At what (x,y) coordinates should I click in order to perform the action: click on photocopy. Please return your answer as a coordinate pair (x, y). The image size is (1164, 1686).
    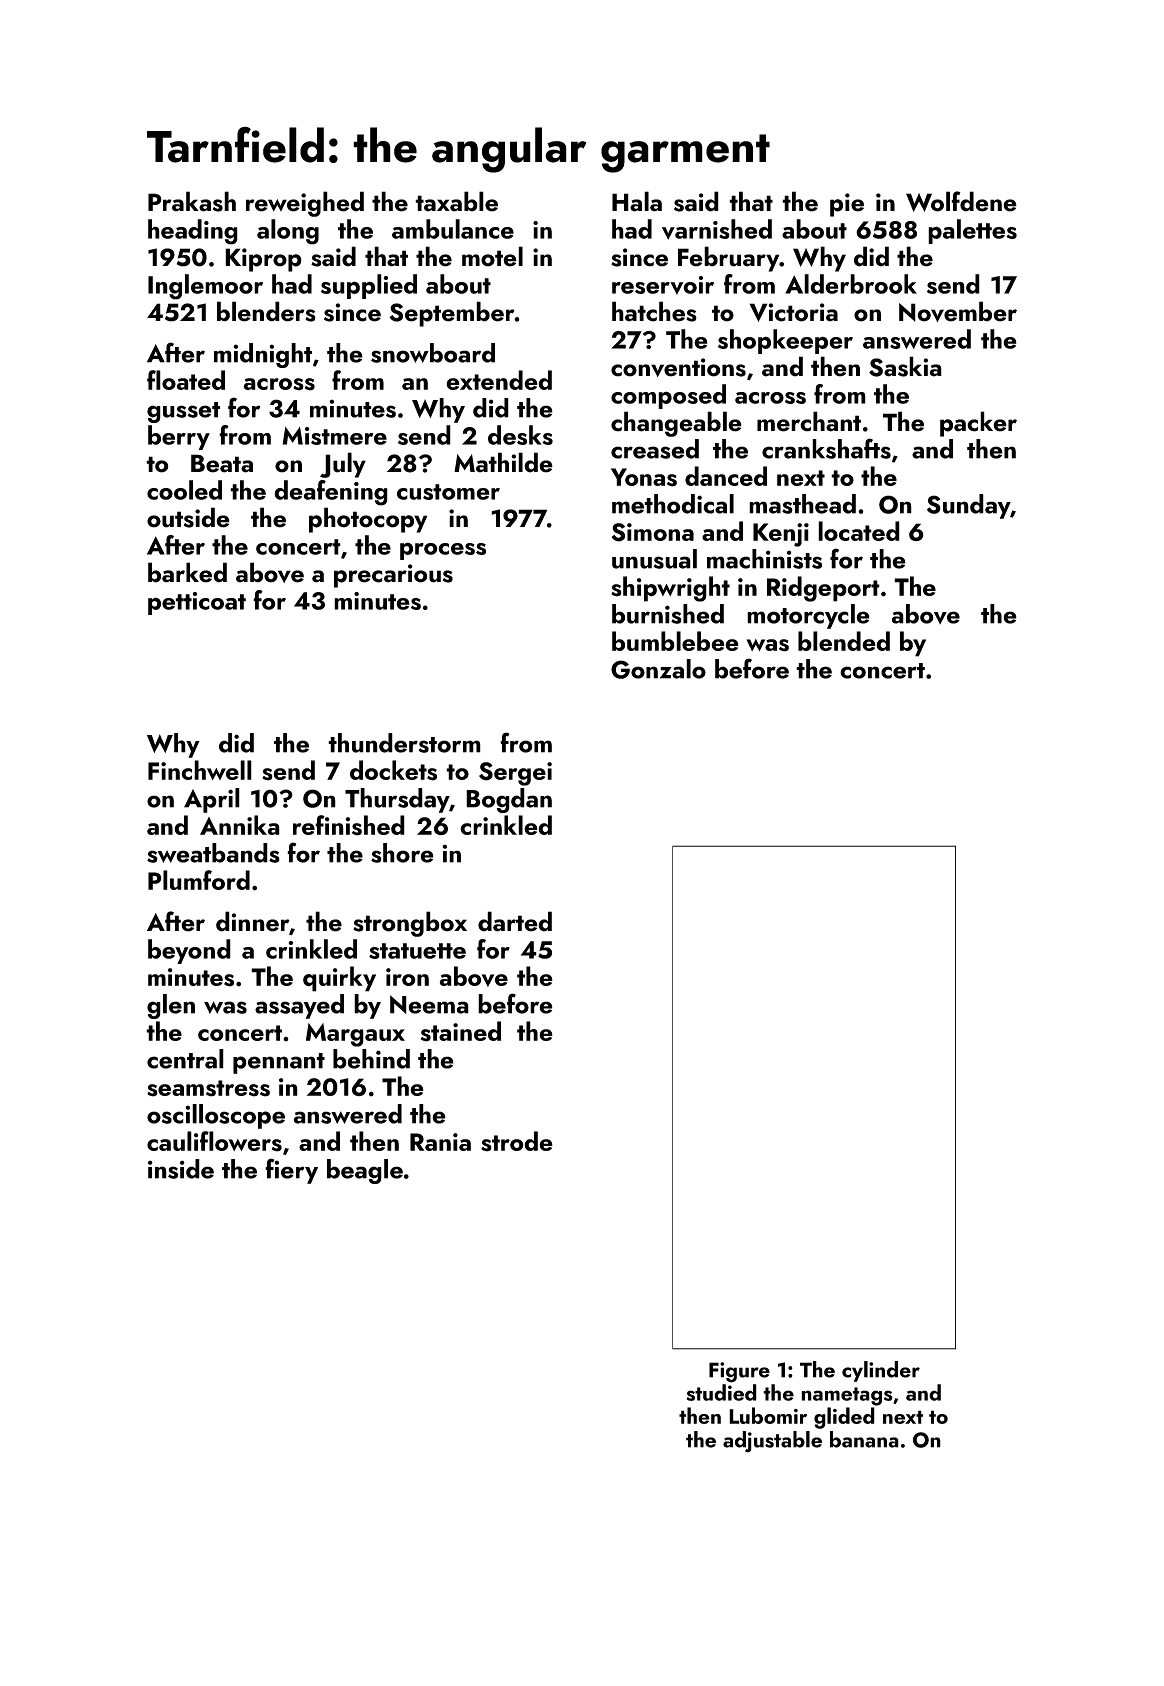
    Looking at the image, I should click on (368, 520).
